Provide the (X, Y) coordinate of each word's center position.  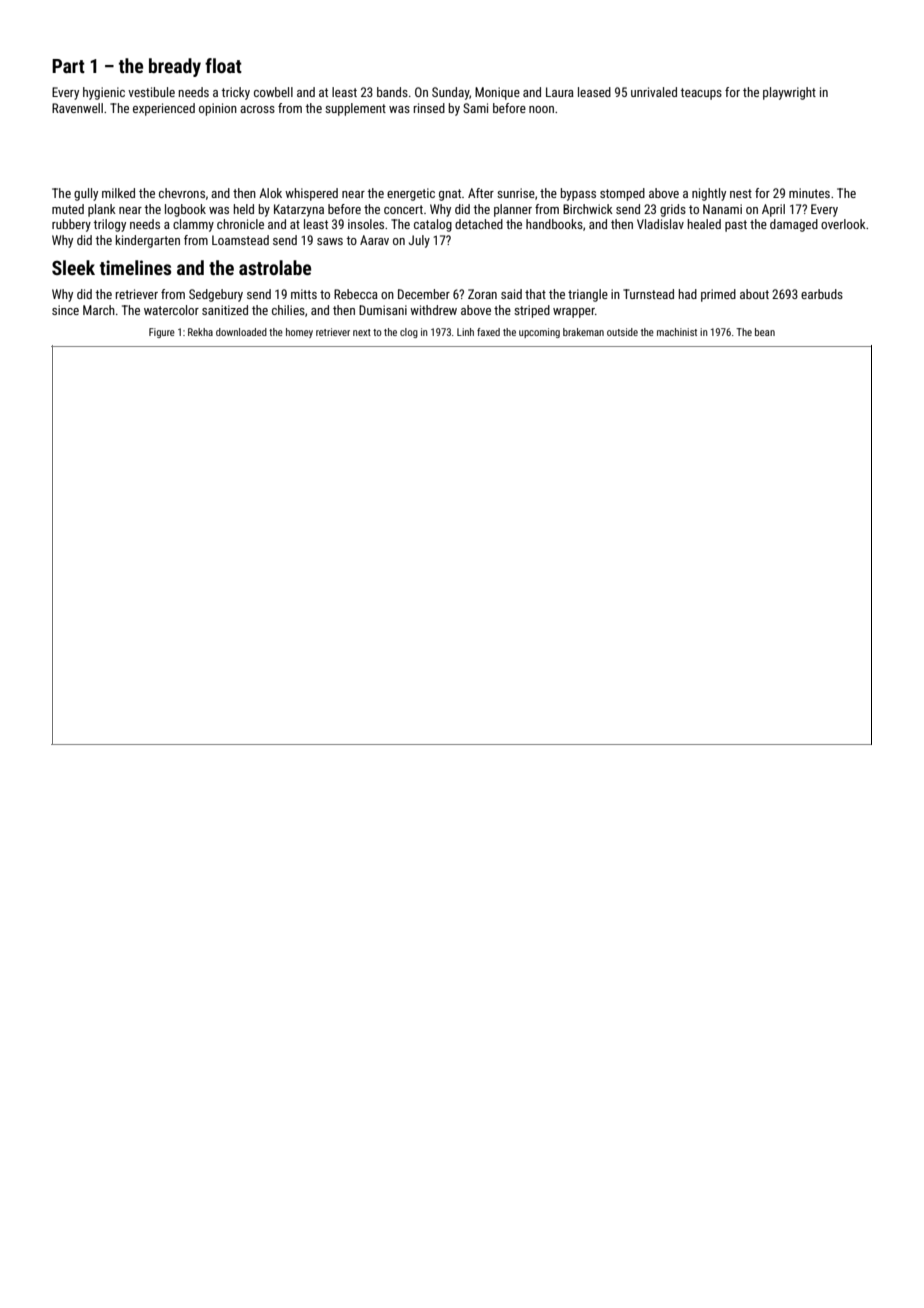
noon (541, 109)
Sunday (450, 93)
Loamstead (240, 240)
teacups (701, 94)
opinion (218, 109)
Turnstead (648, 294)
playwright (789, 93)
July (419, 241)
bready (175, 67)
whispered (311, 194)
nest (741, 193)
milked (118, 193)
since (65, 310)
